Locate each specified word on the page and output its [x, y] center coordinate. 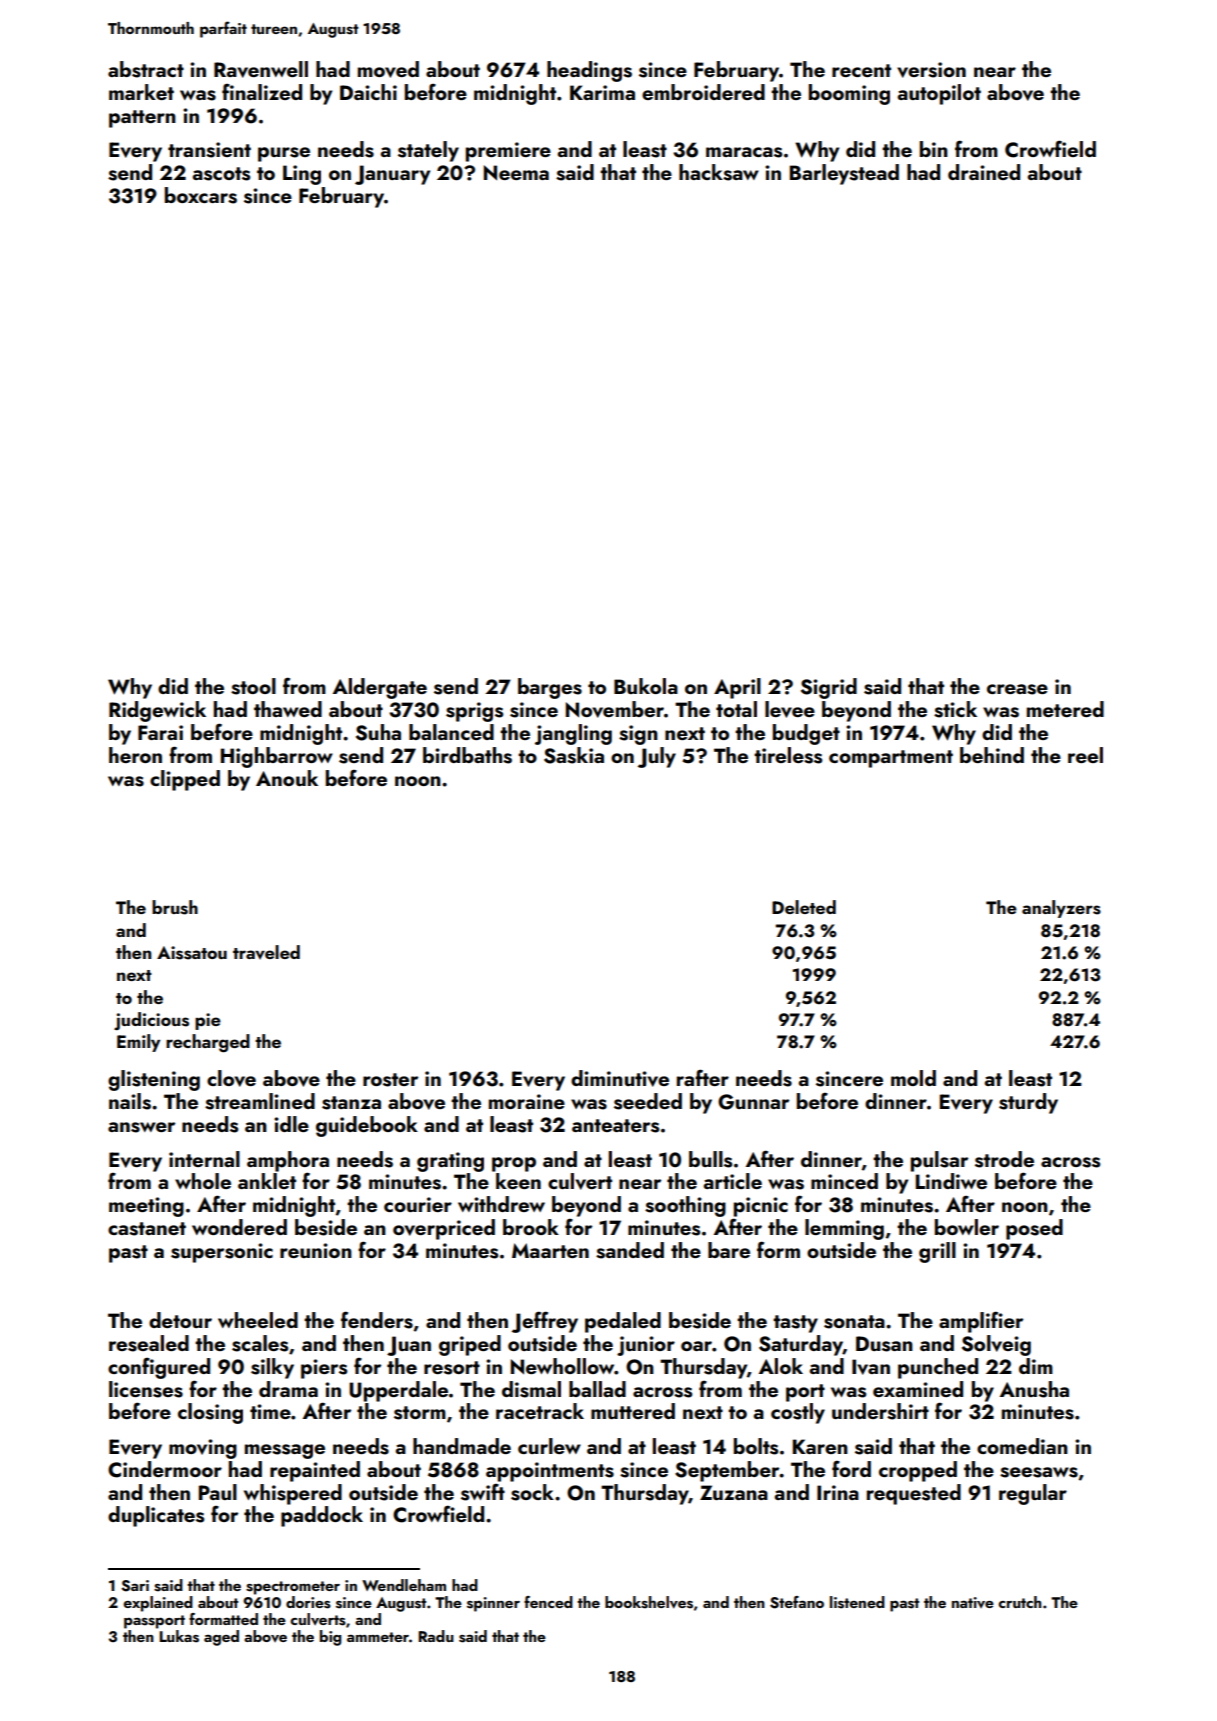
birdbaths [467, 755]
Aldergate [380, 688]
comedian [1022, 1446]
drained [984, 172]
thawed [288, 709]
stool [253, 686]
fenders [377, 1320]
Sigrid [829, 688]
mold [913, 1078]
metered [1065, 709]
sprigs [474, 712]
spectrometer [293, 1588]
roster [390, 1080]
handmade [462, 1446]
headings [589, 71]
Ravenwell [261, 69]
